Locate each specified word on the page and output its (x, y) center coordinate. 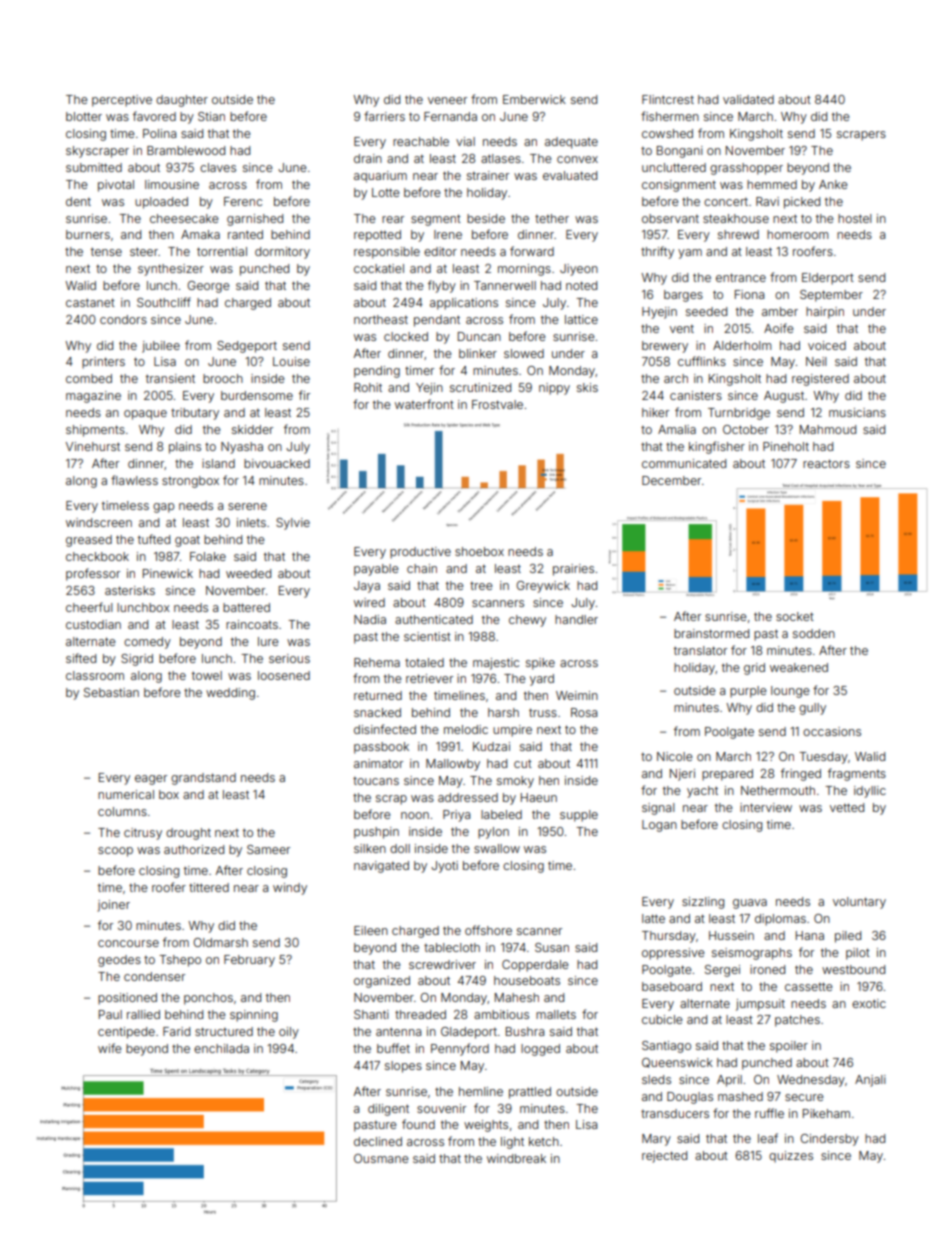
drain (368, 158)
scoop (115, 852)
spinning (254, 1016)
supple (579, 816)
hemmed (772, 184)
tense (106, 251)
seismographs (752, 954)
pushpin (376, 833)
